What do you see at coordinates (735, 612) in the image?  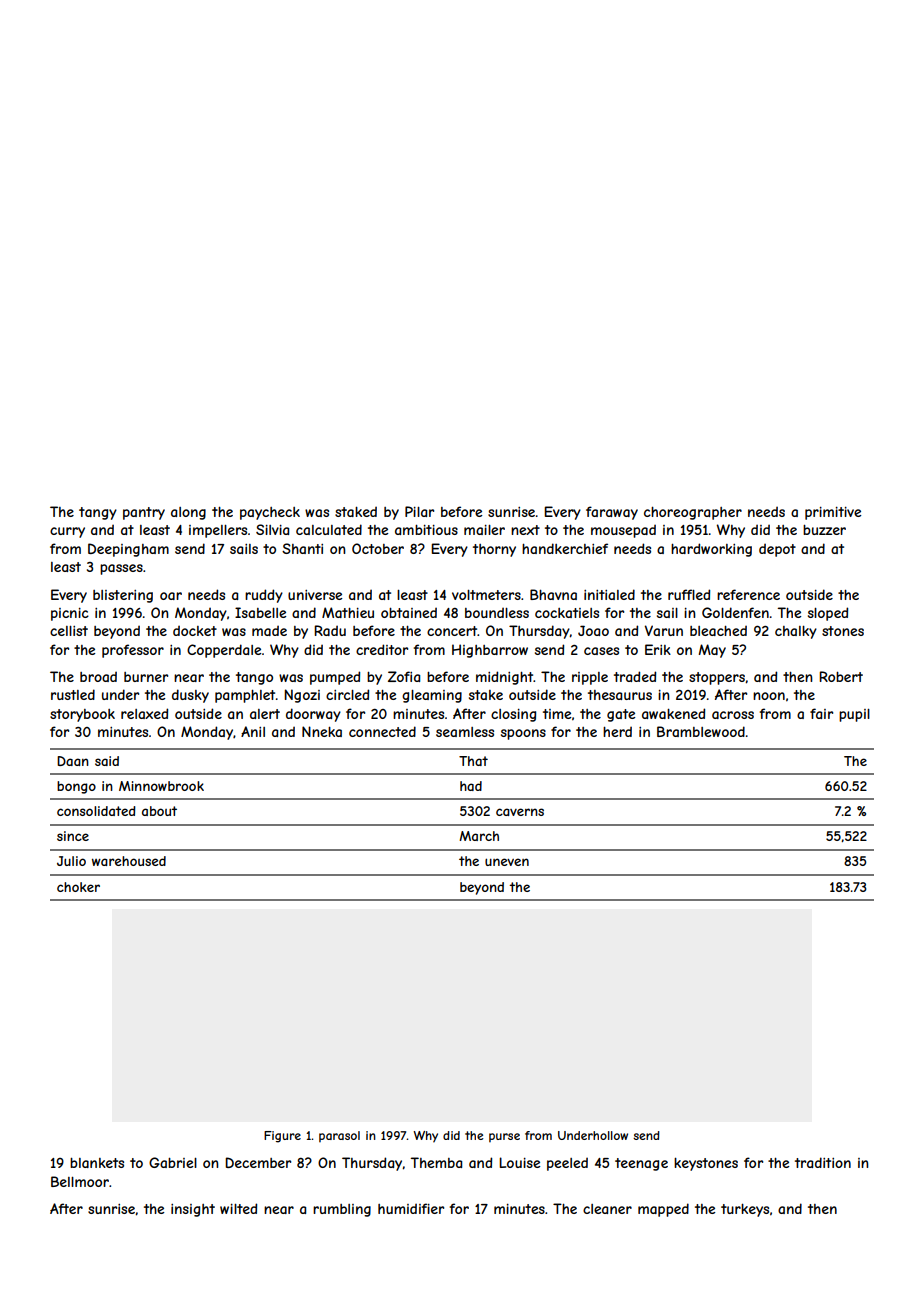 I see `Goldenfen` at bounding box center [735, 612].
